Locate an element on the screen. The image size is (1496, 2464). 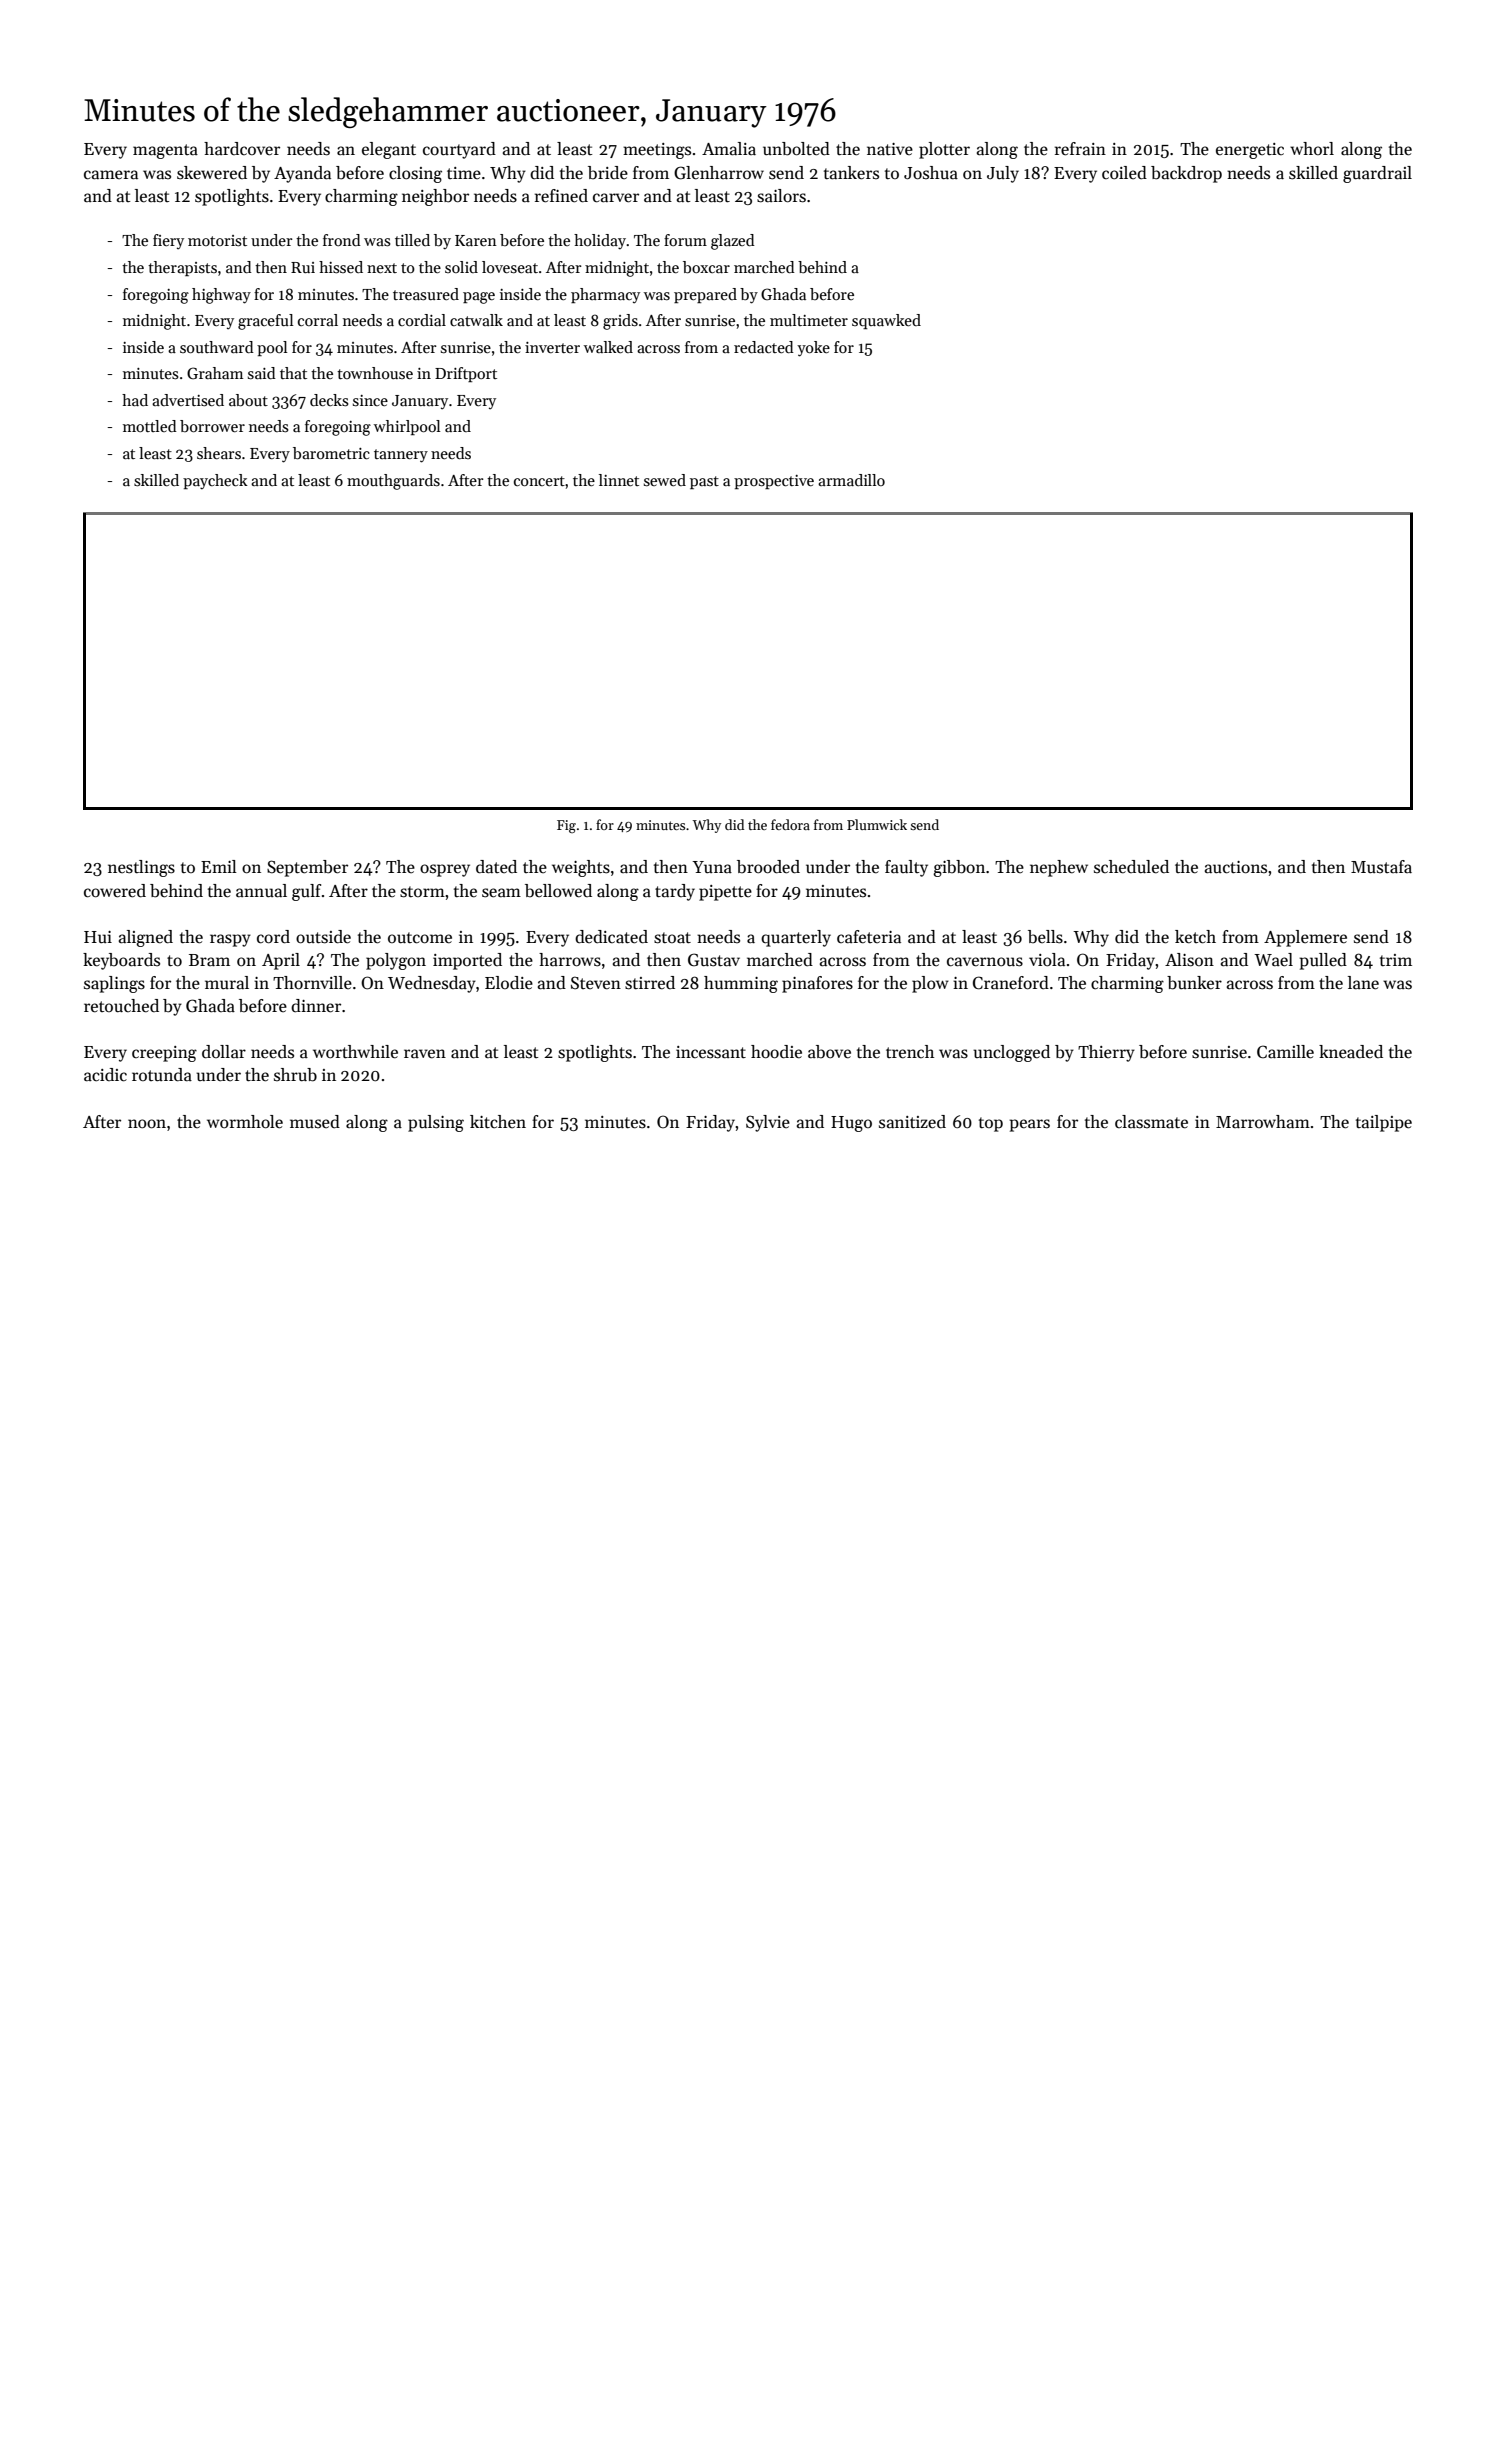
pears is located at coordinates (1029, 1125).
